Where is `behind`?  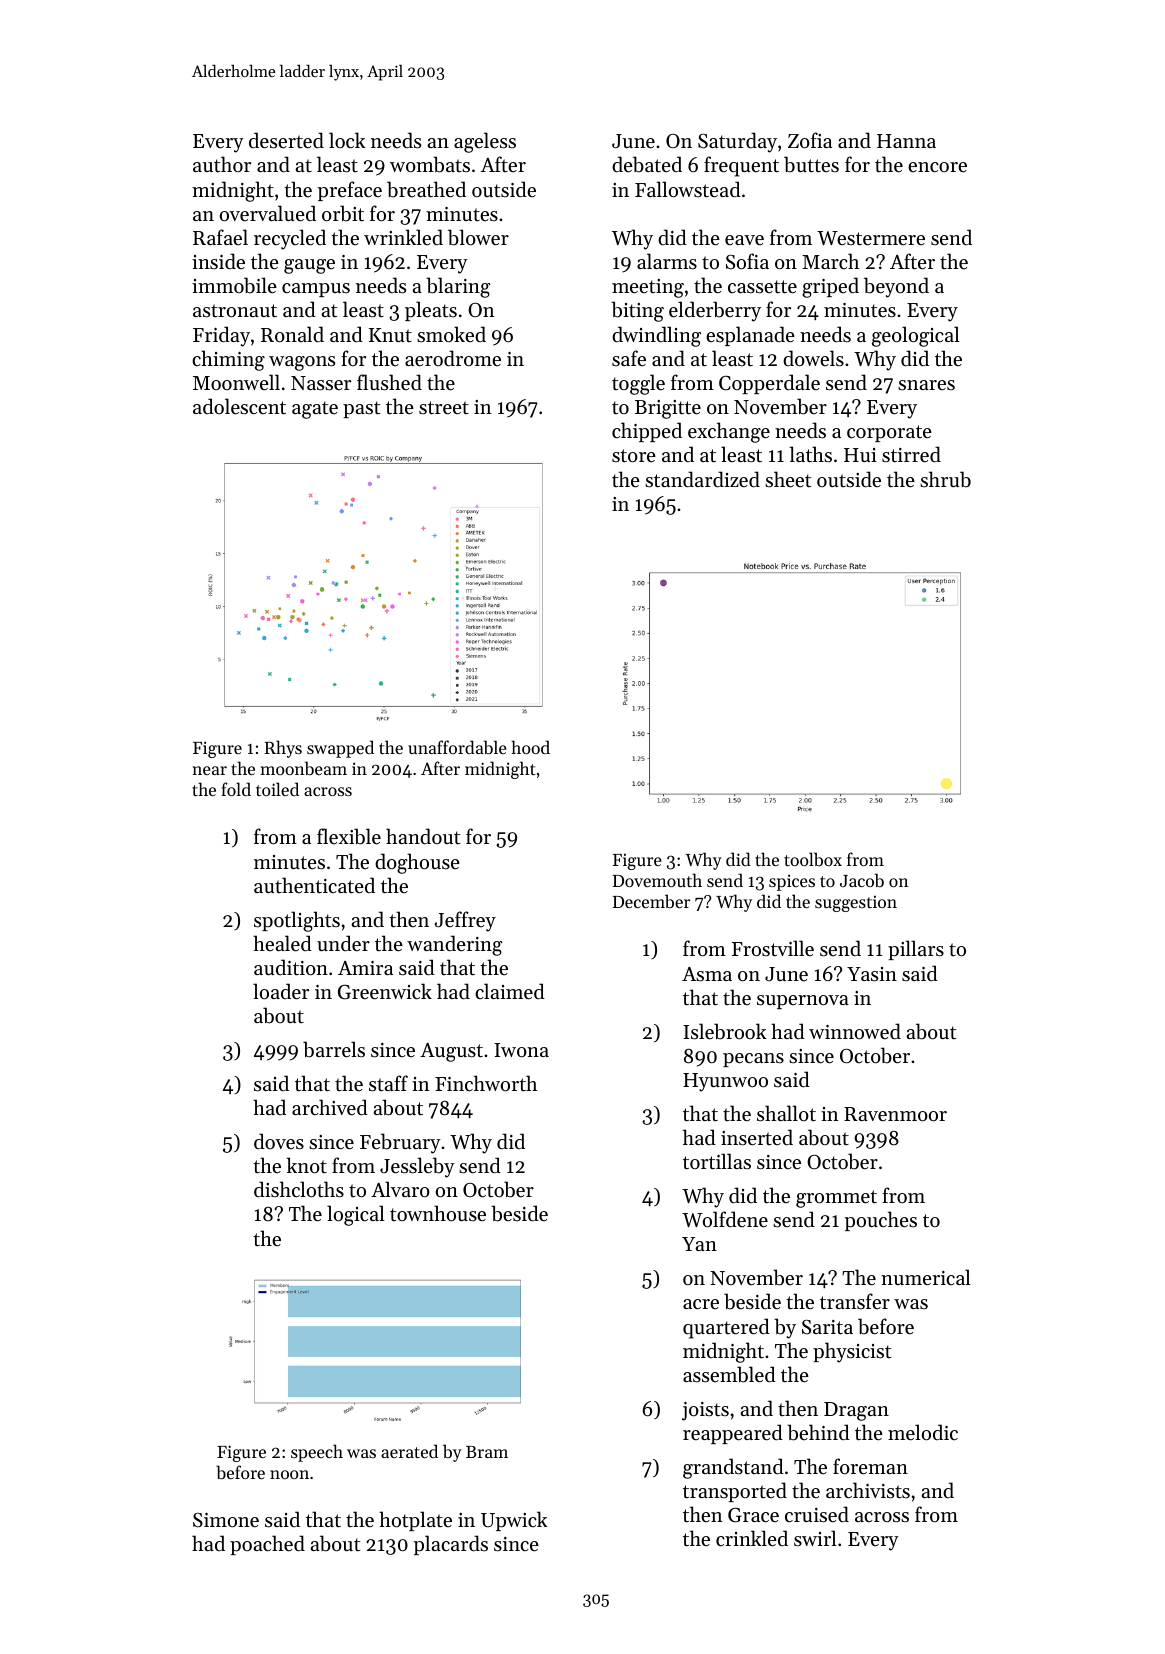 behind is located at coordinates (818, 1432).
